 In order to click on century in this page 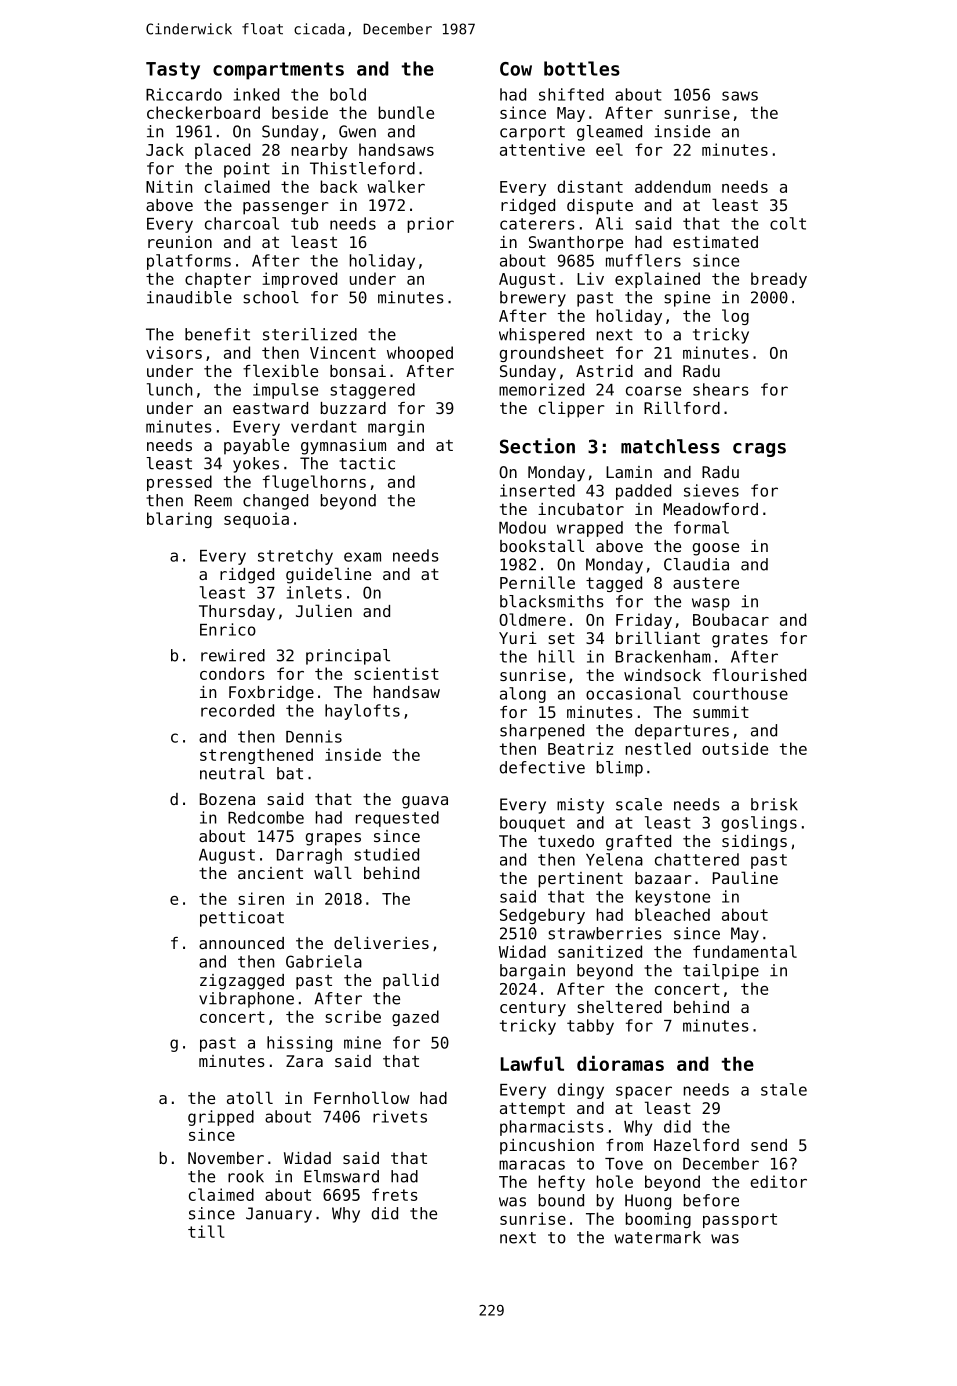, I will do `click(533, 1009)`.
